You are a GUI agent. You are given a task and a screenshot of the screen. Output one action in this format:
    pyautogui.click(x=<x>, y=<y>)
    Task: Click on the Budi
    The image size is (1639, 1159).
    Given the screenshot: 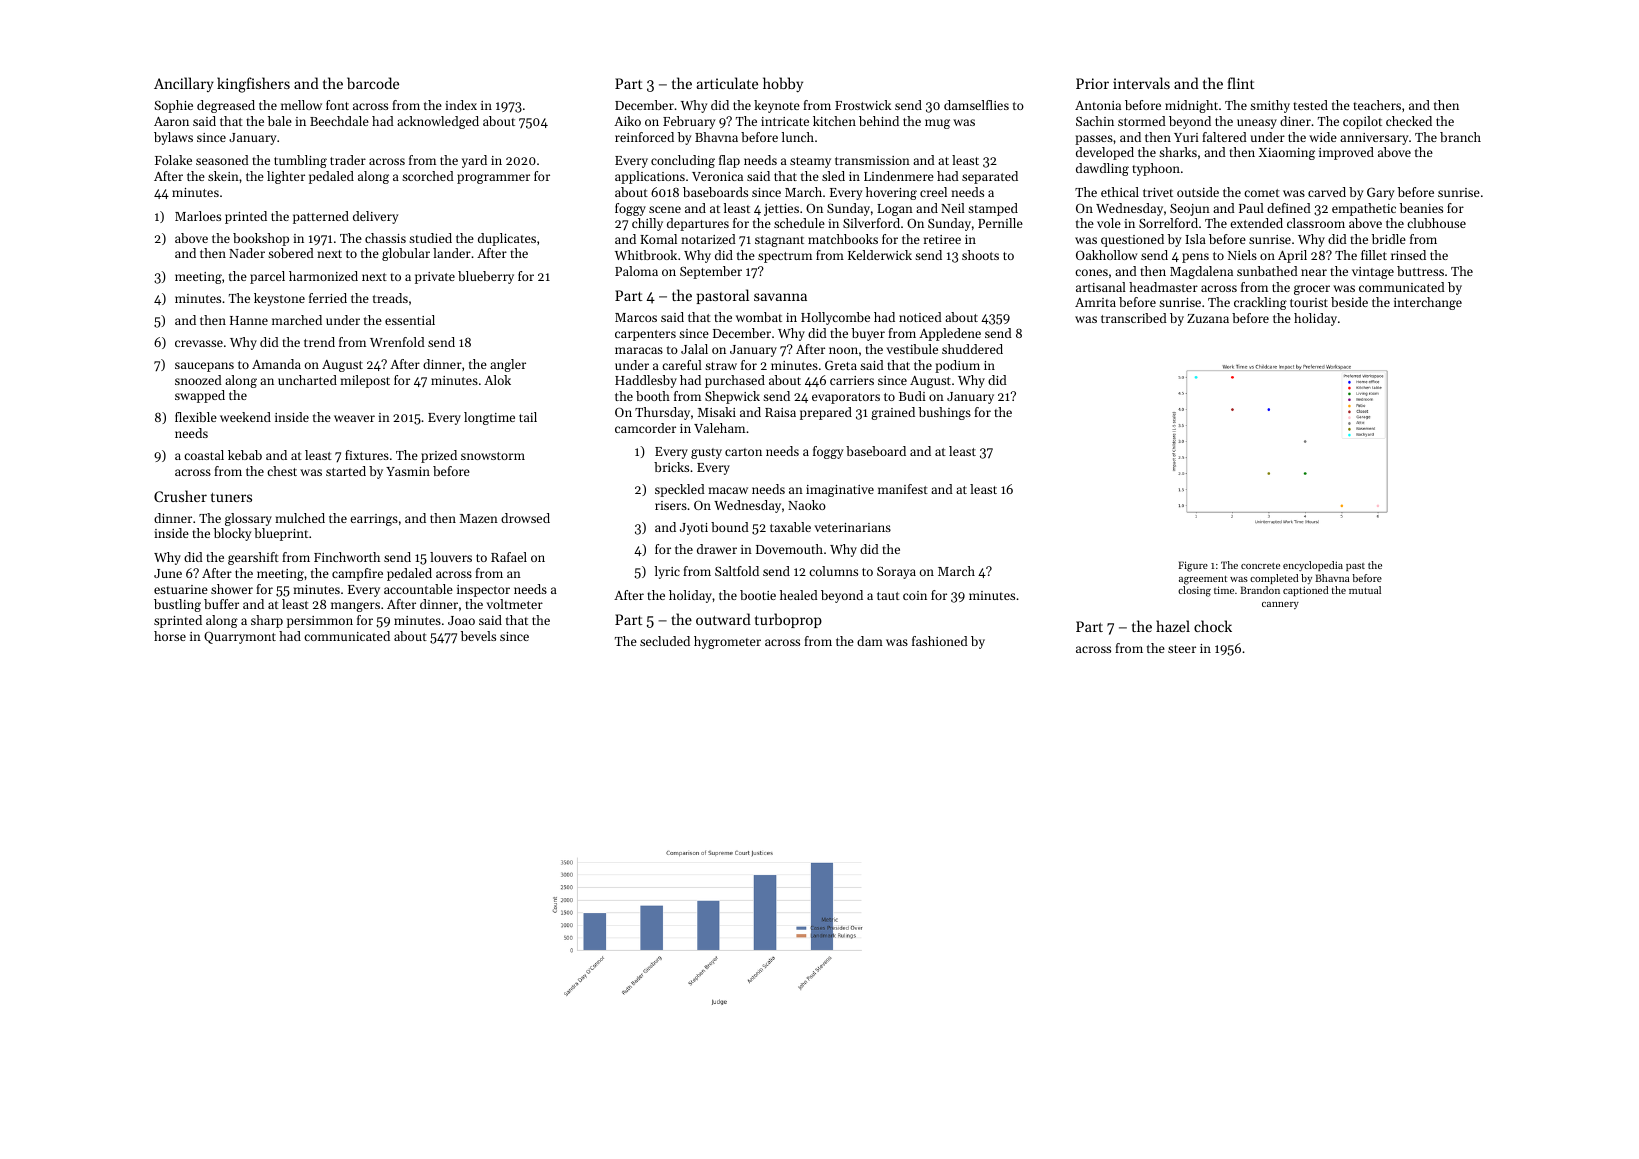 What is the action you would take?
    pyautogui.click(x=912, y=396)
